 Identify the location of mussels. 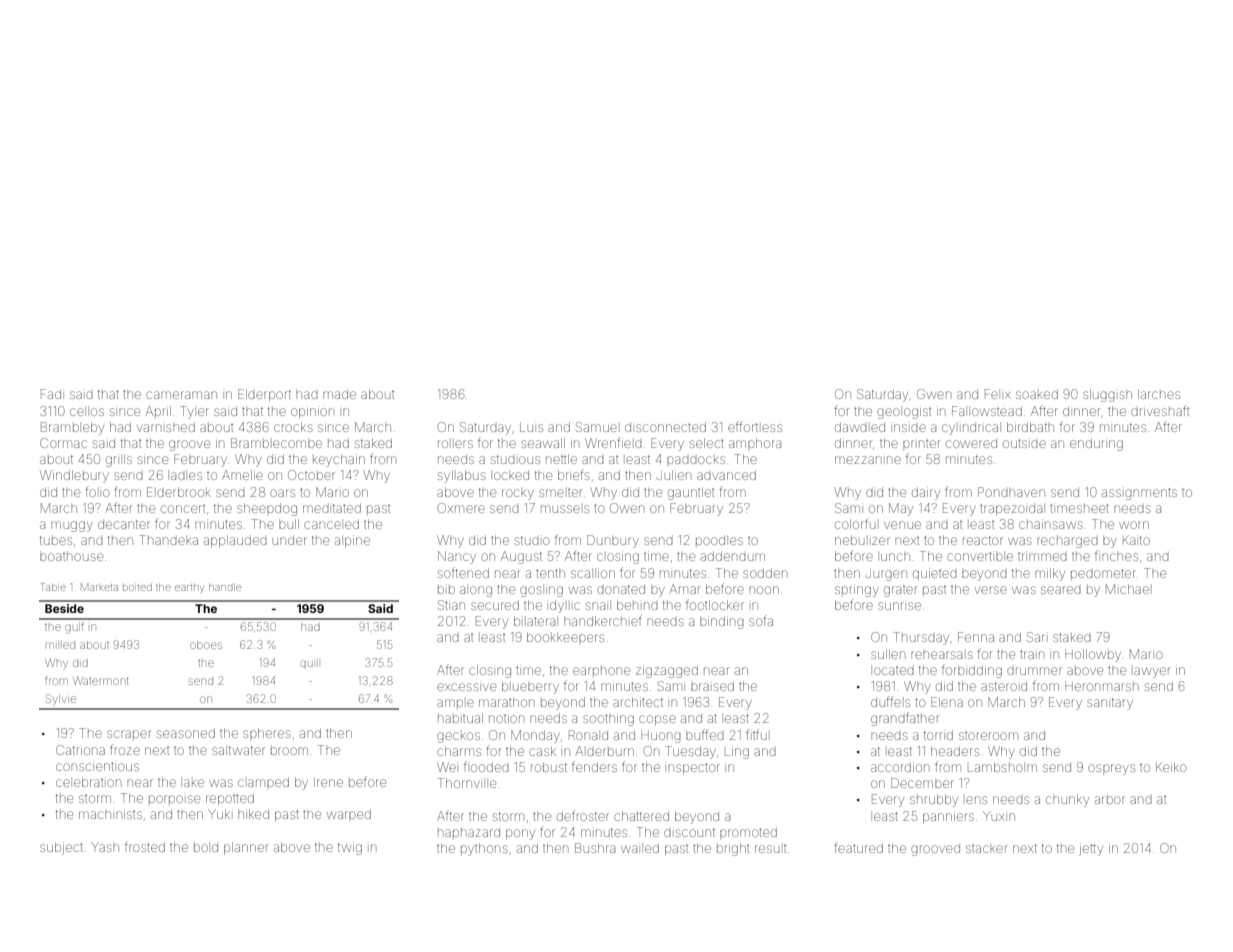
(565, 509).
